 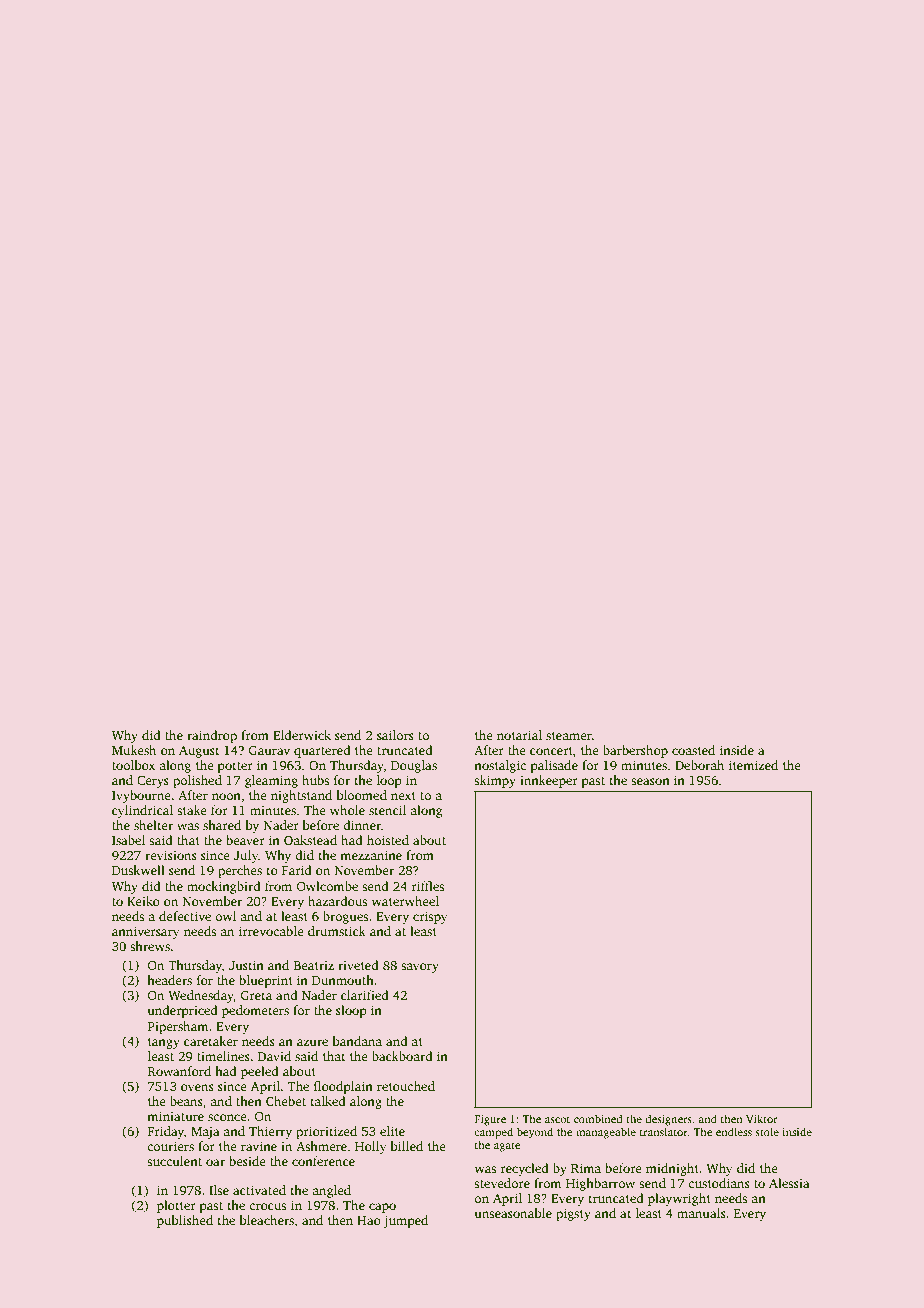 I want to click on Hao, so click(x=369, y=1220).
